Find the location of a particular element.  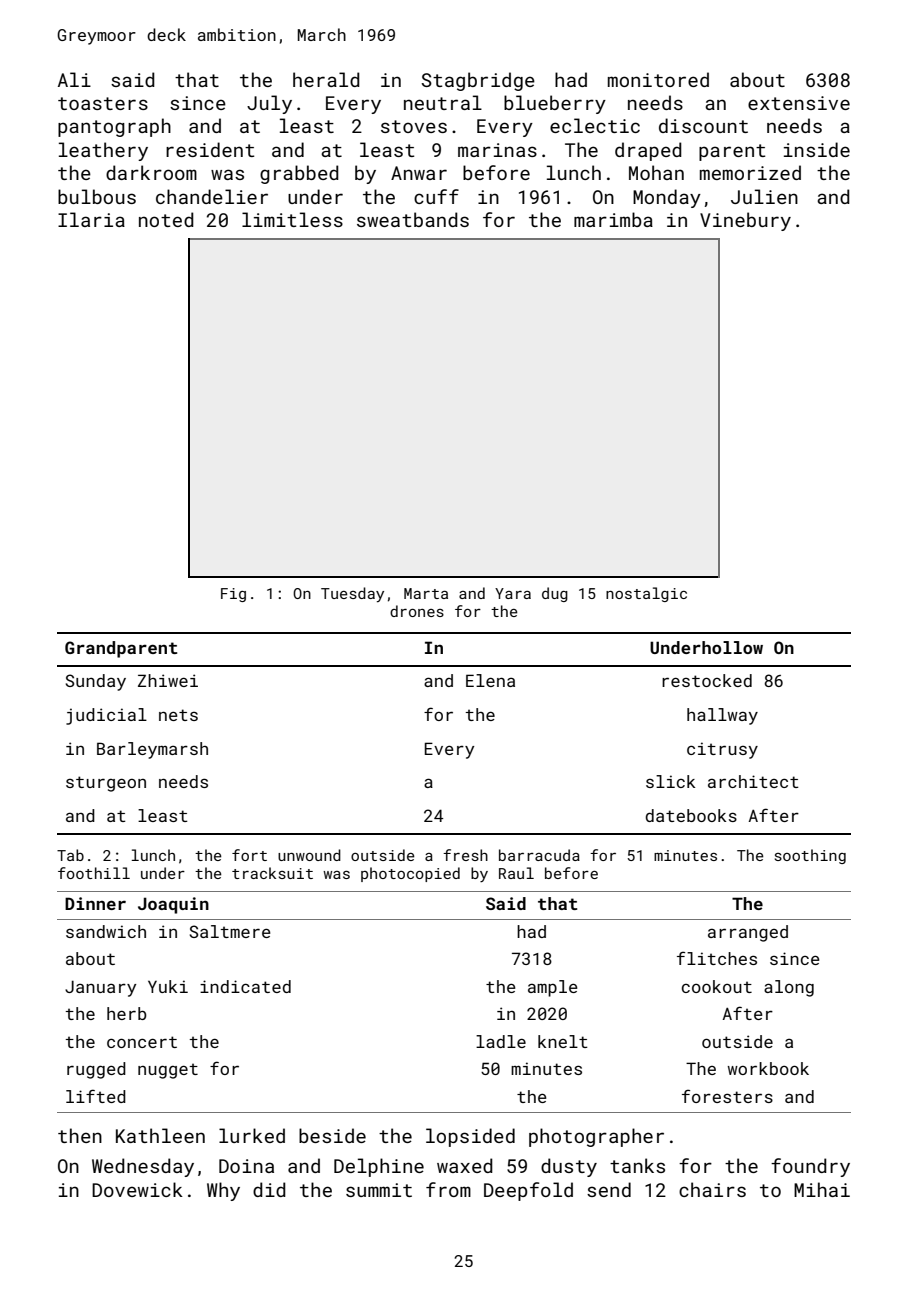

knelt is located at coordinates (563, 1041).
